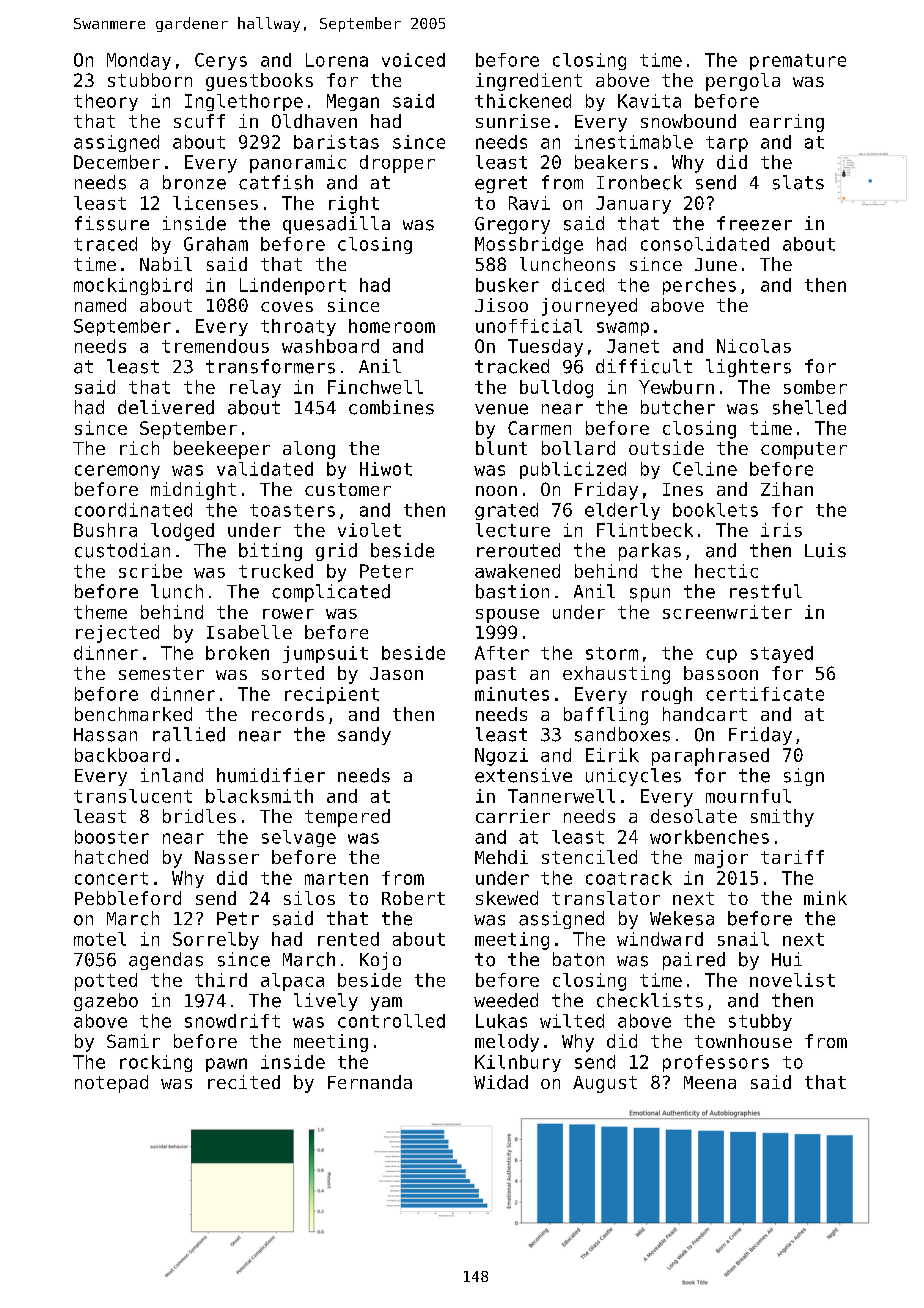  Describe the element at coordinates (556, 389) in the screenshot. I see `bulldog` at that location.
